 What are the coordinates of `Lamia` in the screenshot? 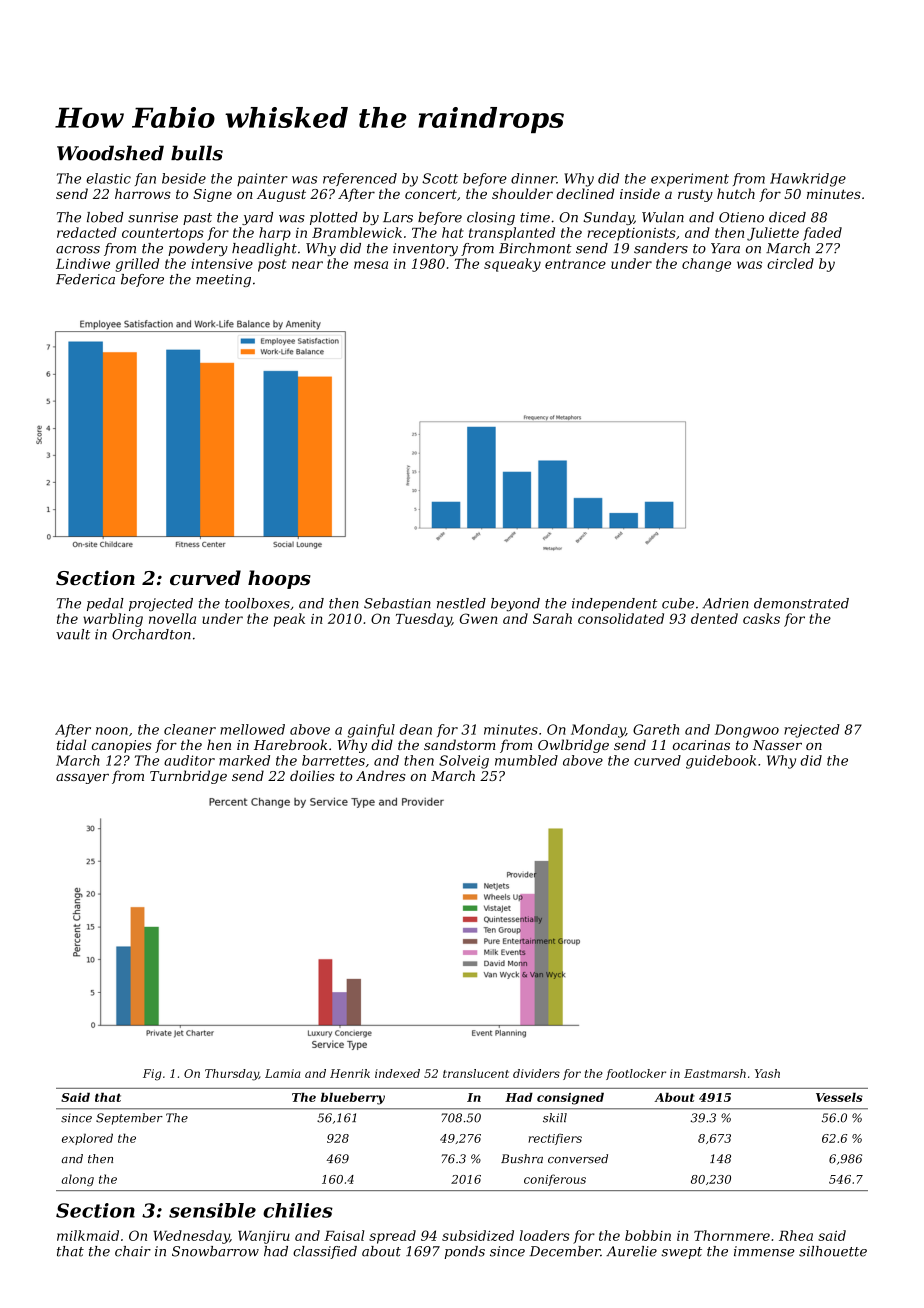 It's located at (283, 1073).
